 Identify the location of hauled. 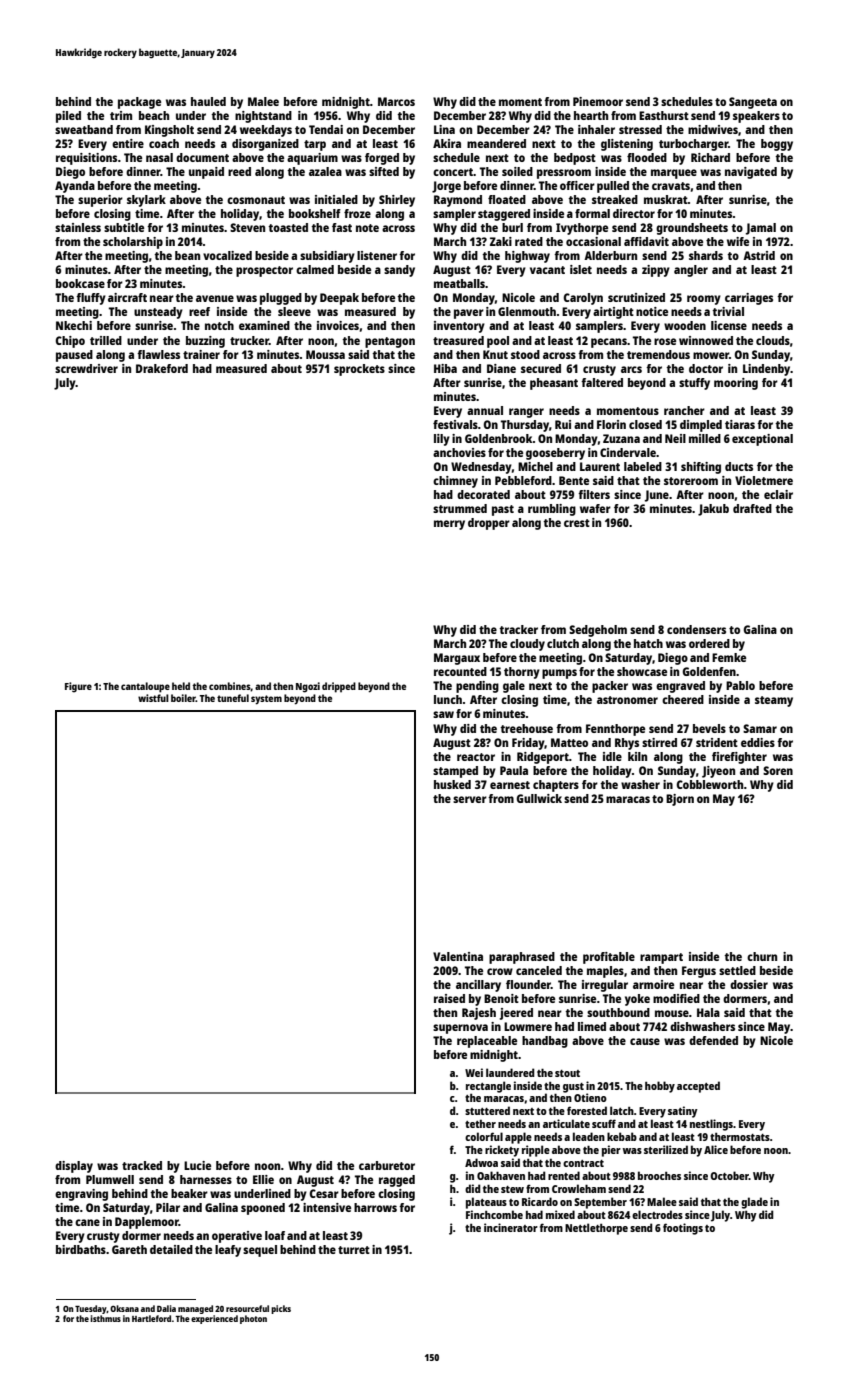
(208, 101).
